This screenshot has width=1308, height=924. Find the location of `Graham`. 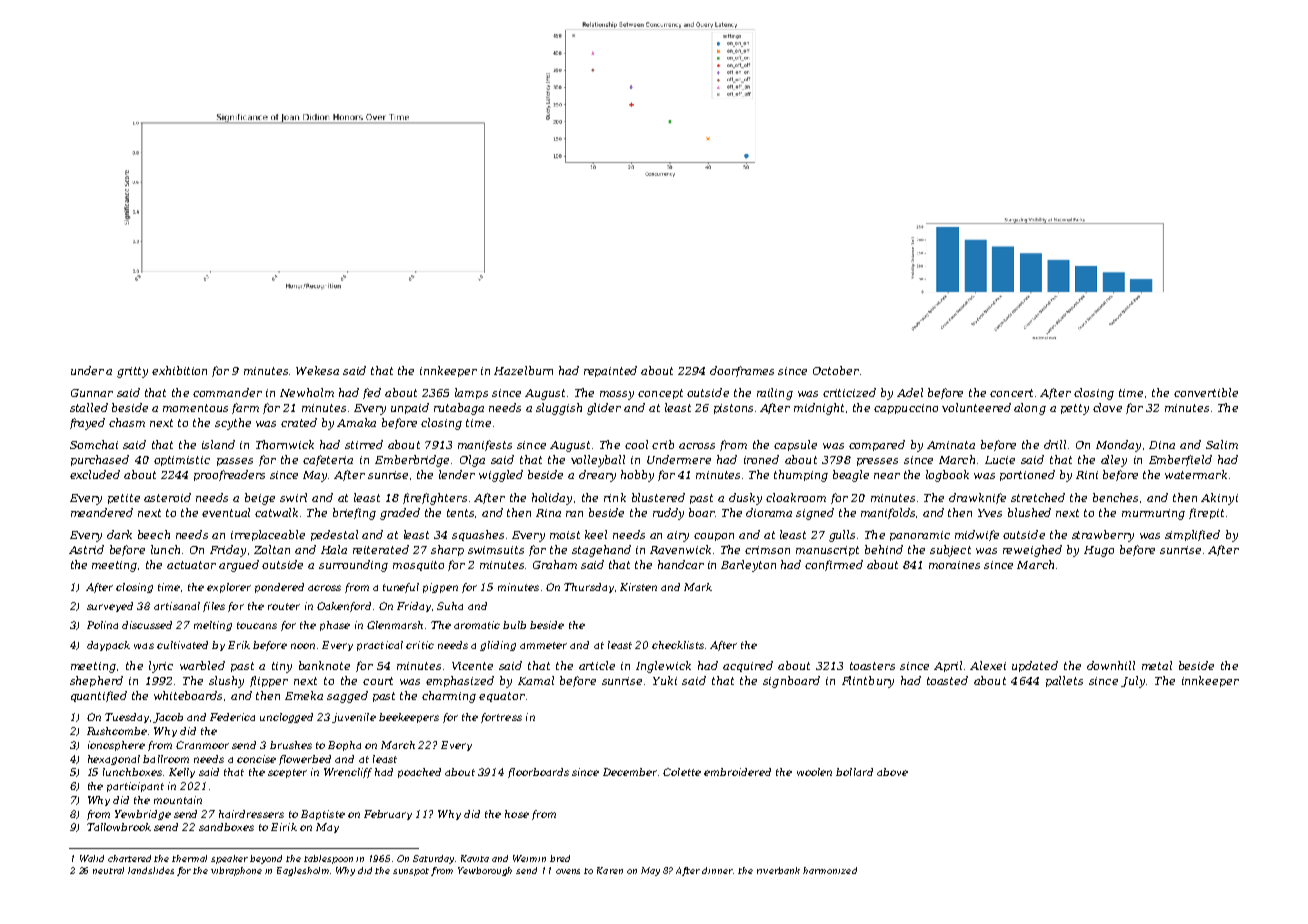

Graham is located at coordinates (555, 564).
